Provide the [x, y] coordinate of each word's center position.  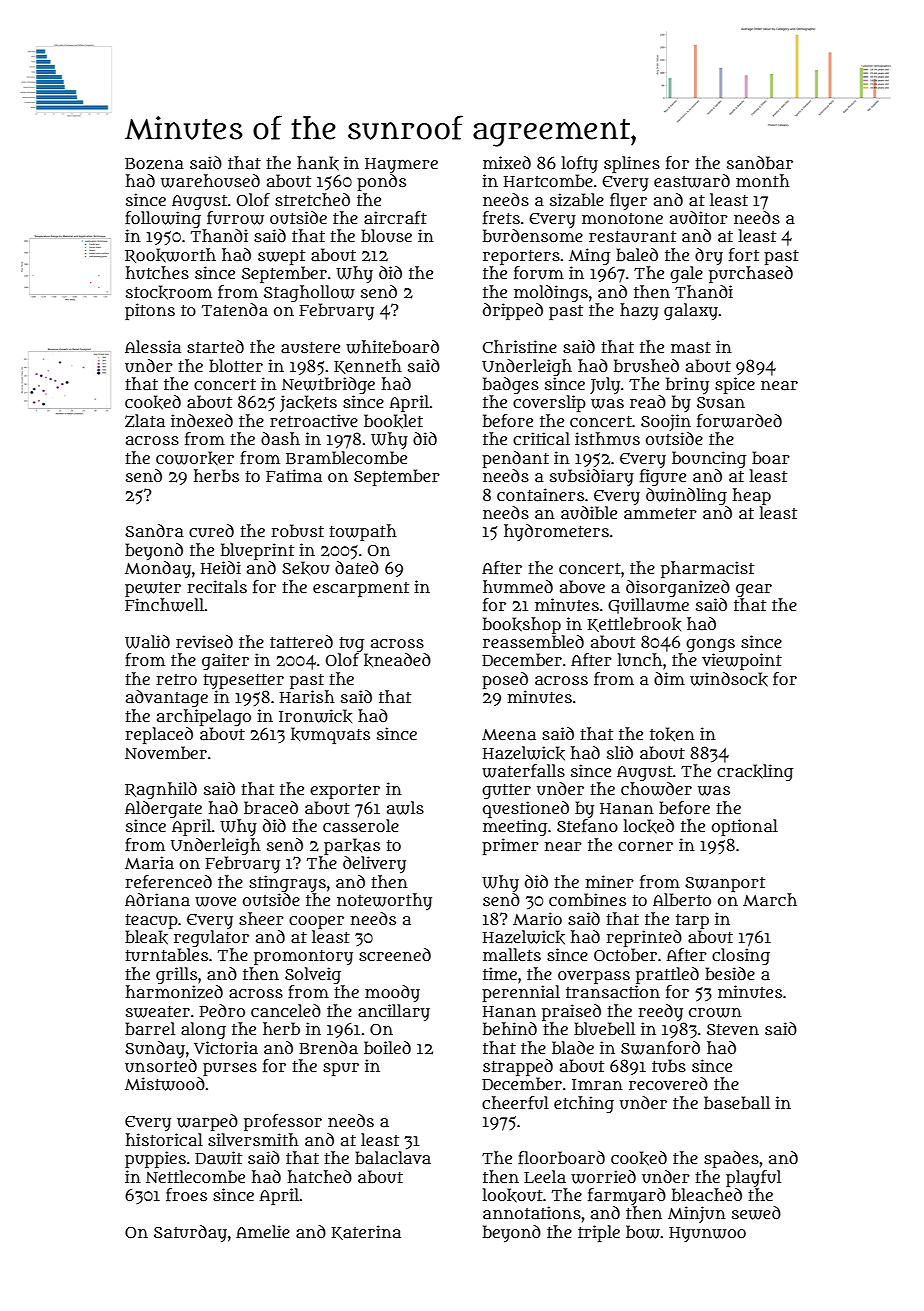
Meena [509, 734]
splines [632, 164]
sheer [261, 918]
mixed [507, 162]
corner [645, 846]
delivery [374, 864]
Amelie [263, 1231]
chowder [656, 789]
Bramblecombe [346, 457]
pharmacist [707, 569]
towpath [363, 532]
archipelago [204, 717]
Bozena [154, 164]
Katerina [366, 1232]
